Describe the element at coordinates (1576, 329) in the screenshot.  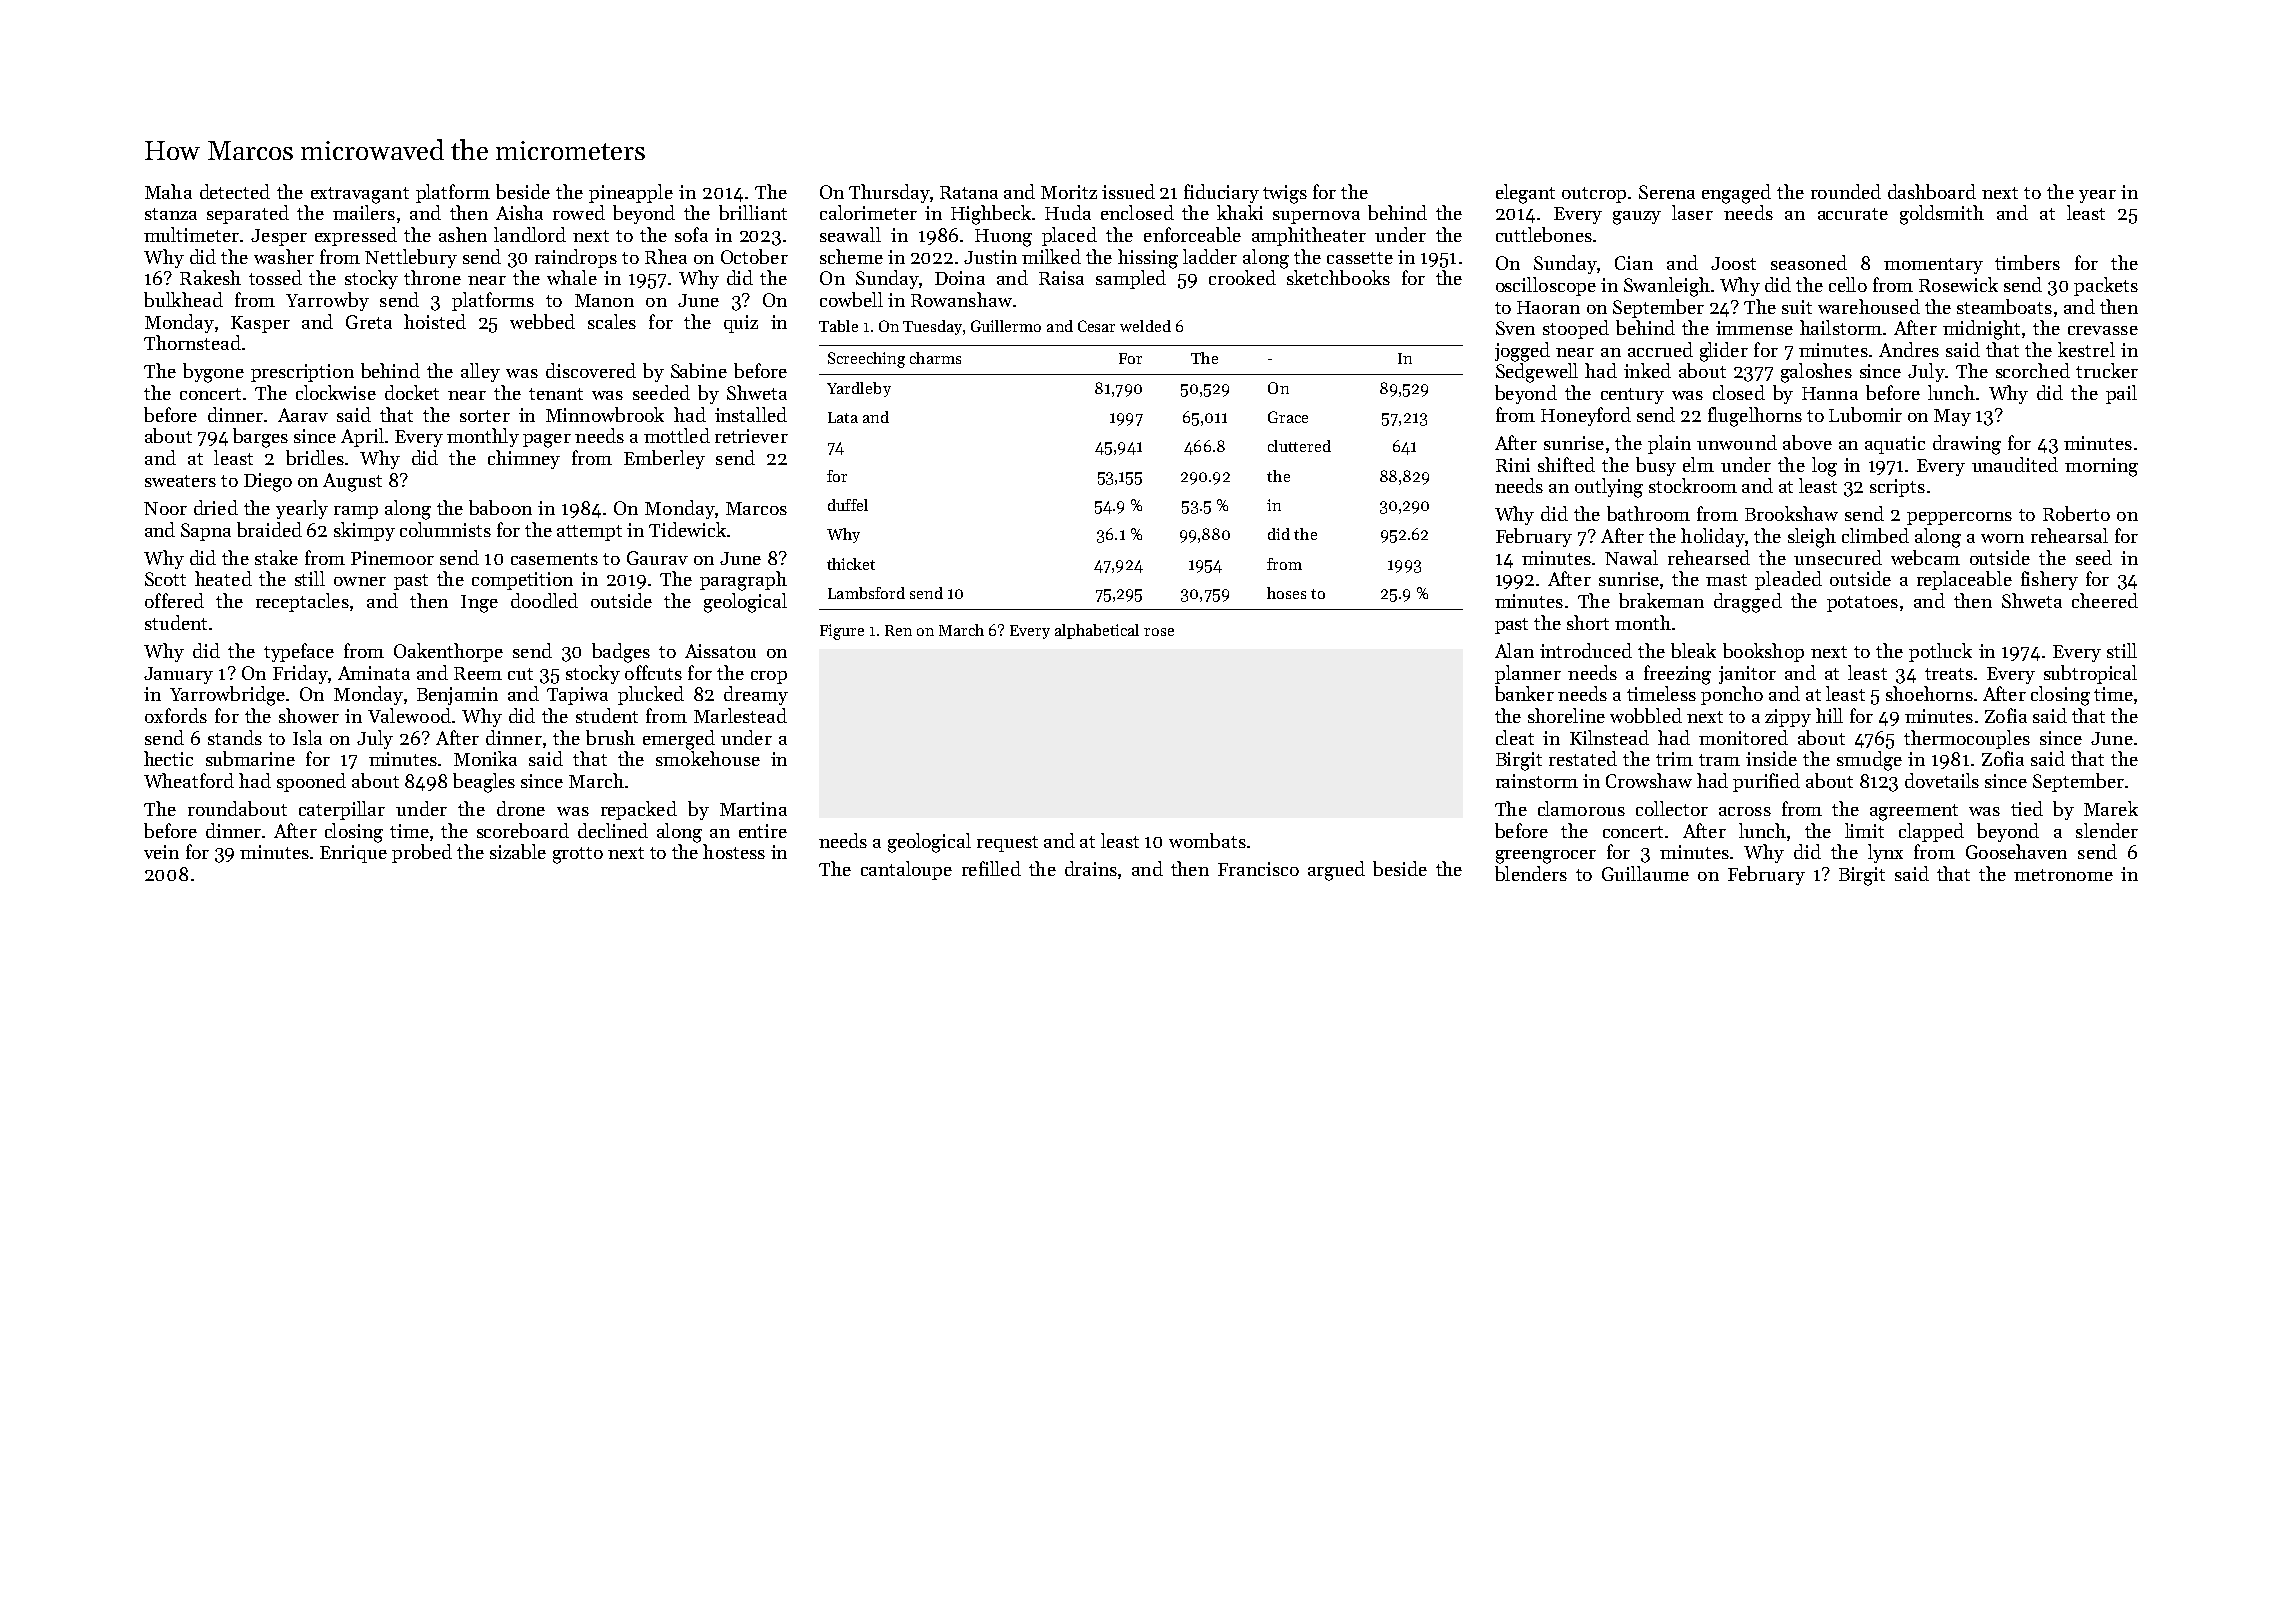
I see `stooped` at that location.
